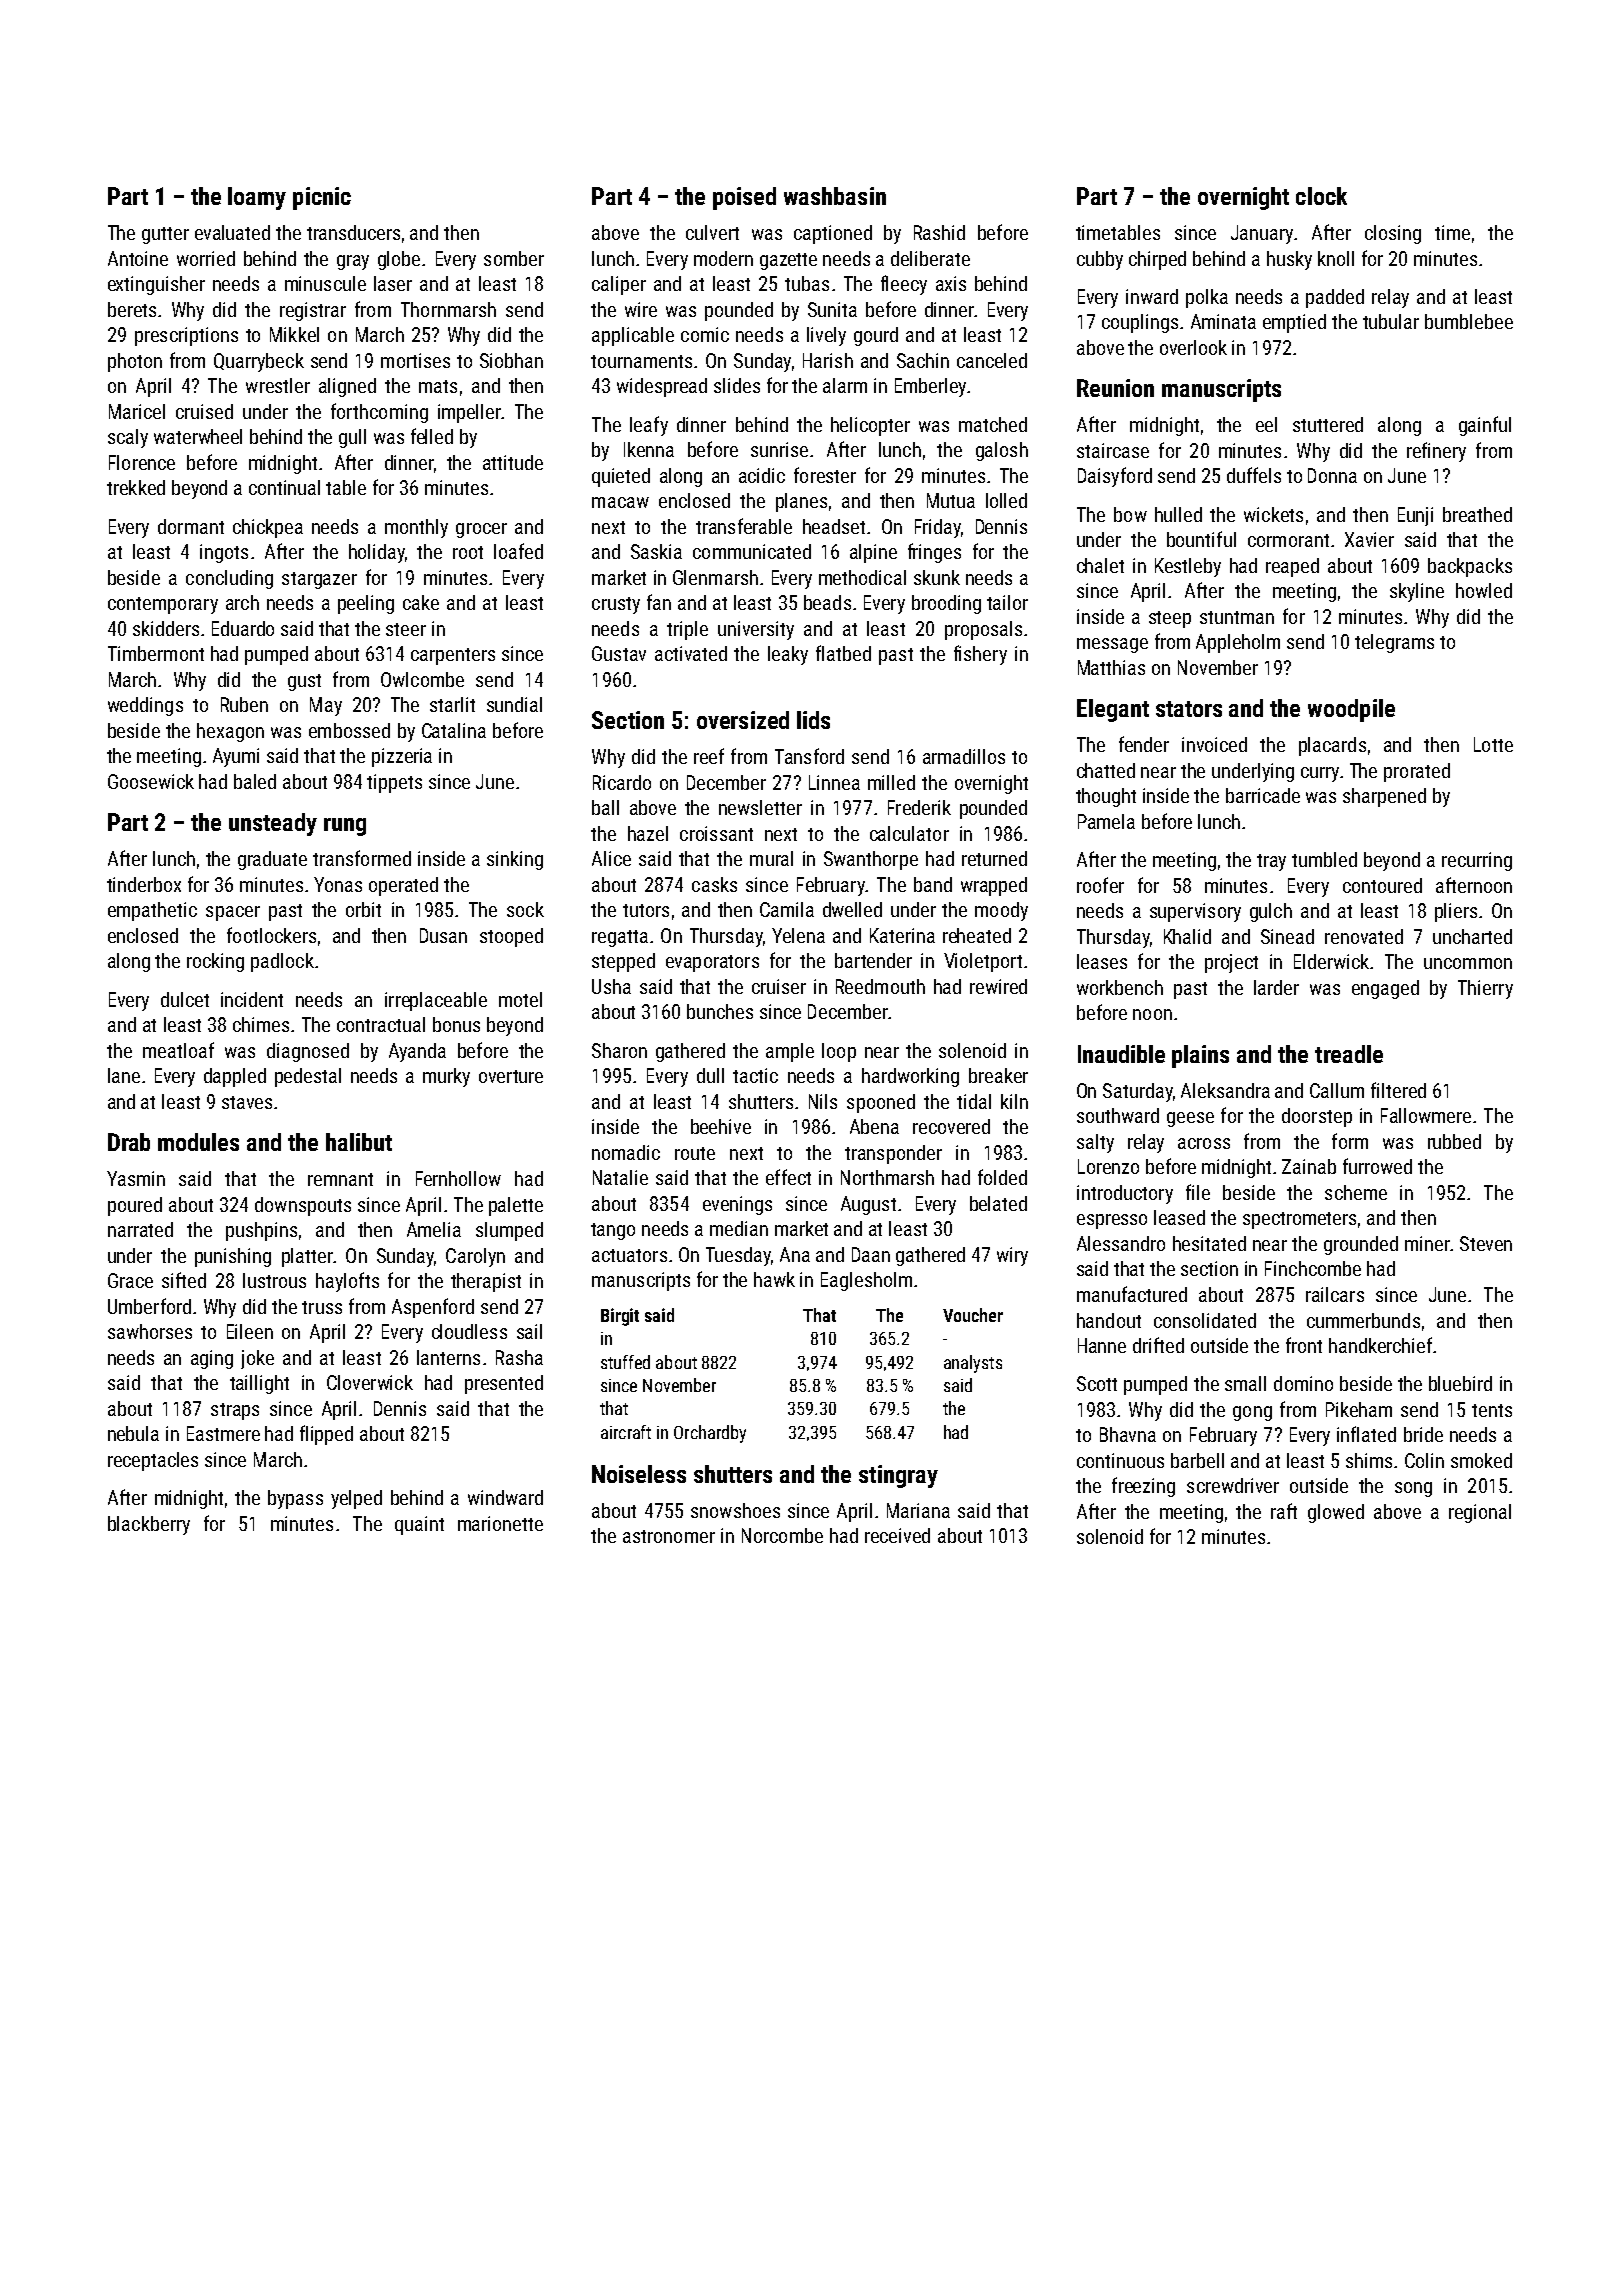 The width and height of the document is (1620, 2292). What do you see at coordinates (774, 1279) in the document?
I see `hawk` at bounding box center [774, 1279].
